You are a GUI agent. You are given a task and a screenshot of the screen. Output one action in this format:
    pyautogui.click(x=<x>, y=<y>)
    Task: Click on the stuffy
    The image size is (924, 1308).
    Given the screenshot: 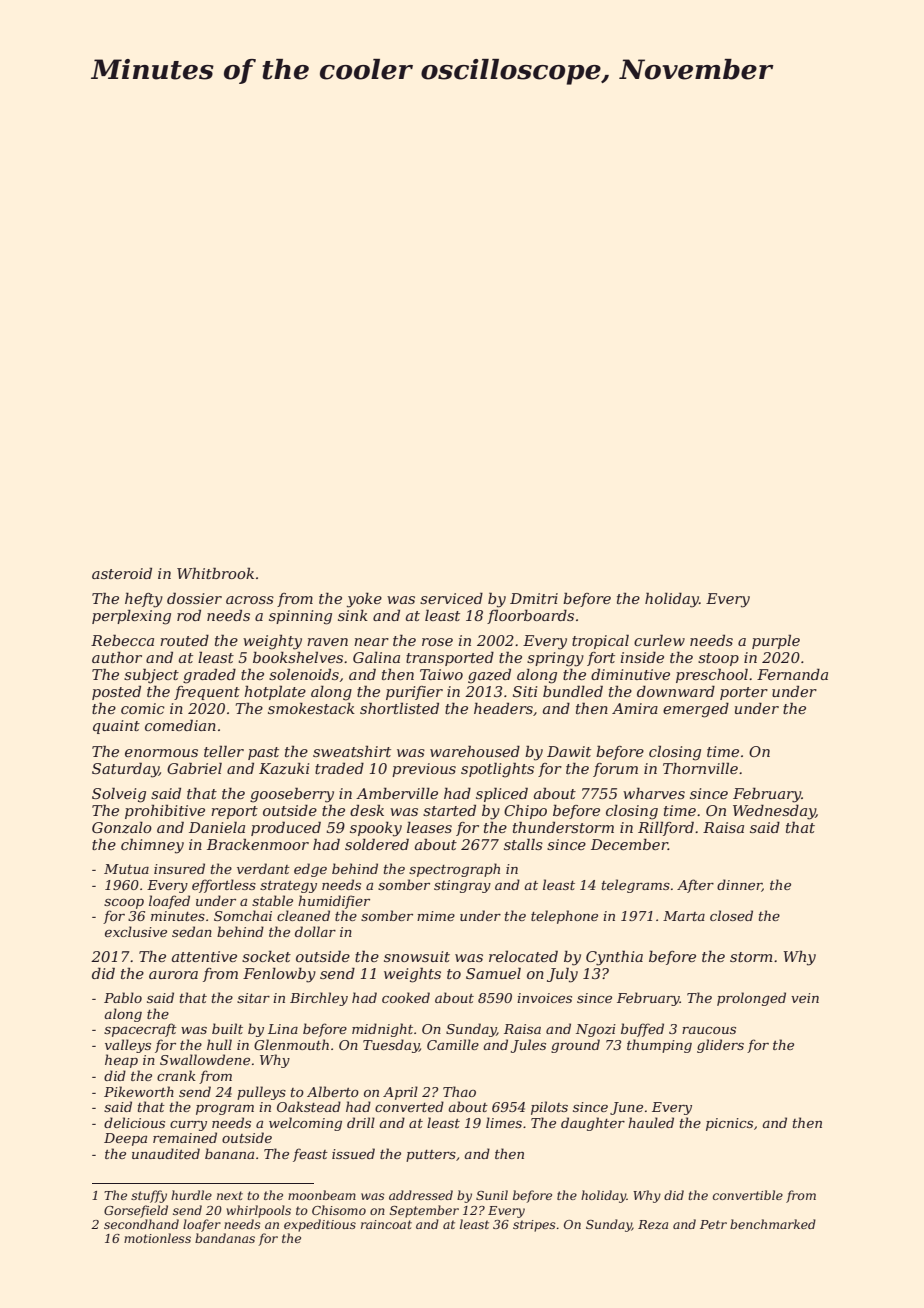 What is the action you would take?
    pyautogui.click(x=149, y=1196)
